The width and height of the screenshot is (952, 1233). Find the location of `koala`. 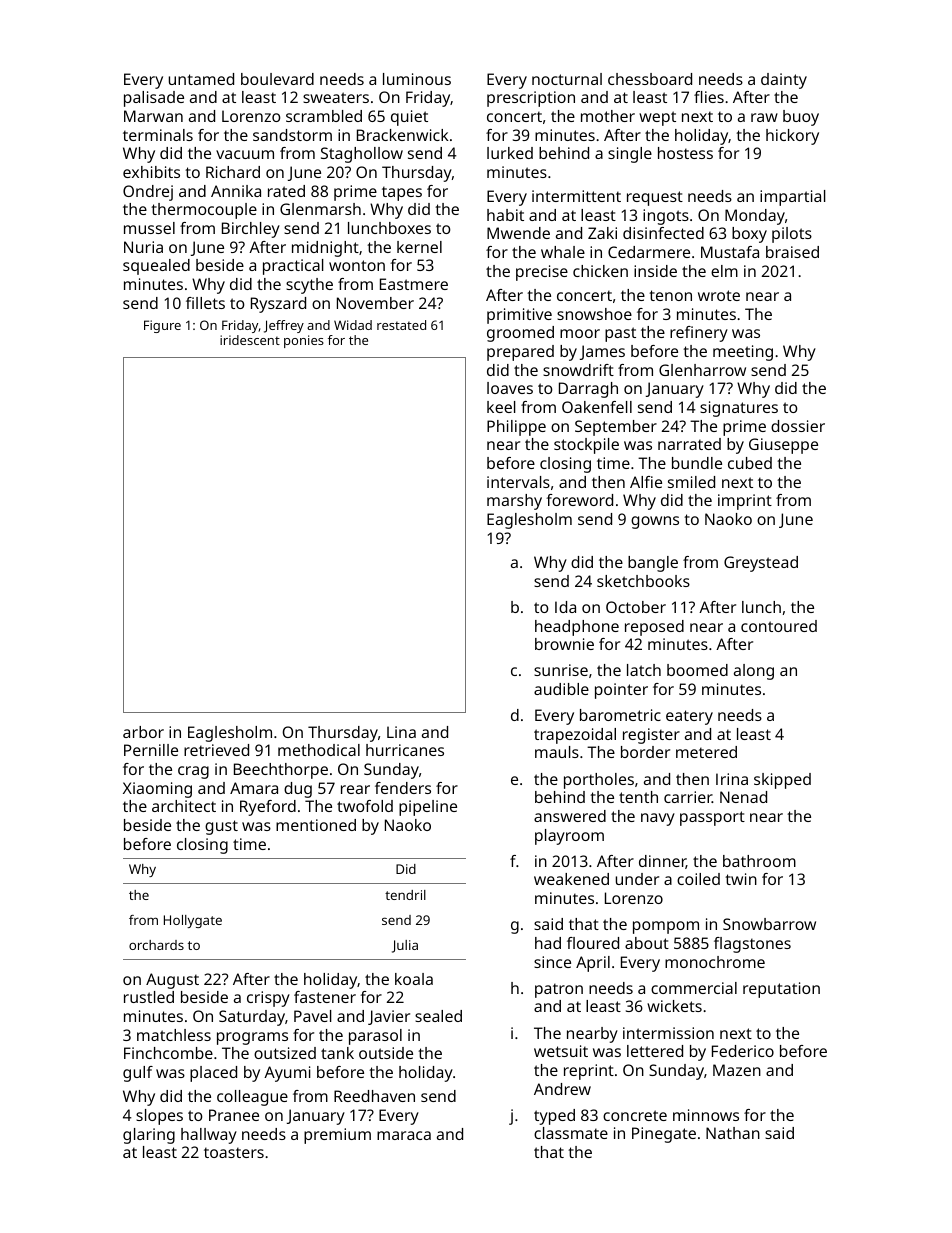

koala is located at coordinates (414, 979).
